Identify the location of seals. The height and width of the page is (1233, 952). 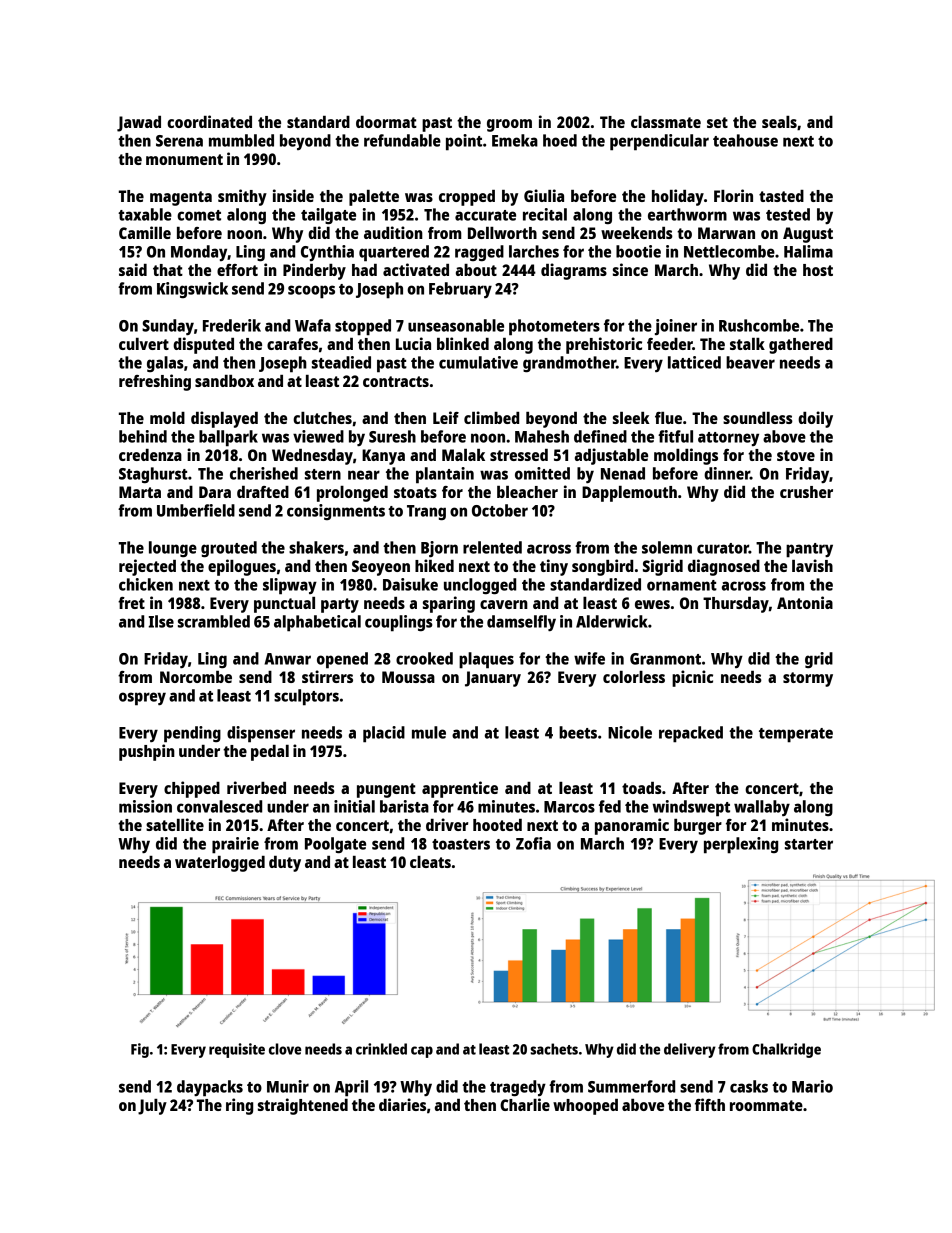
(779, 122).
